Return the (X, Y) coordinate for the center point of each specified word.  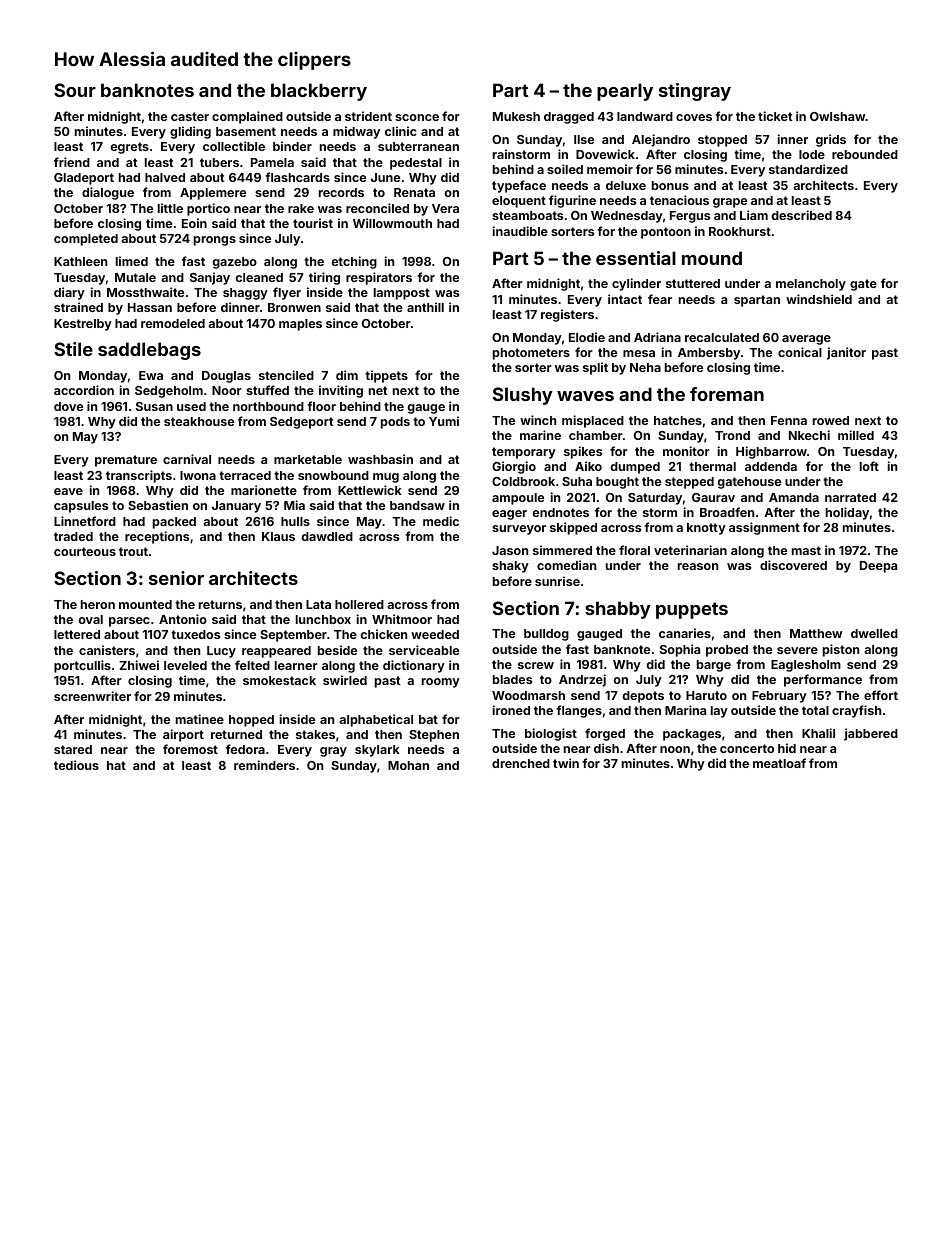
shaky (510, 567)
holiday (847, 513)
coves (694, 117)
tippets (386, 376)
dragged (569, 118)
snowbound (333, 475)
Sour (75, 90)
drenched (521, 763)
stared (73, 749)
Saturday (655, 499)
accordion (84, 390)
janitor (846, 353)
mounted (145, 604)
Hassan (150, 307)
